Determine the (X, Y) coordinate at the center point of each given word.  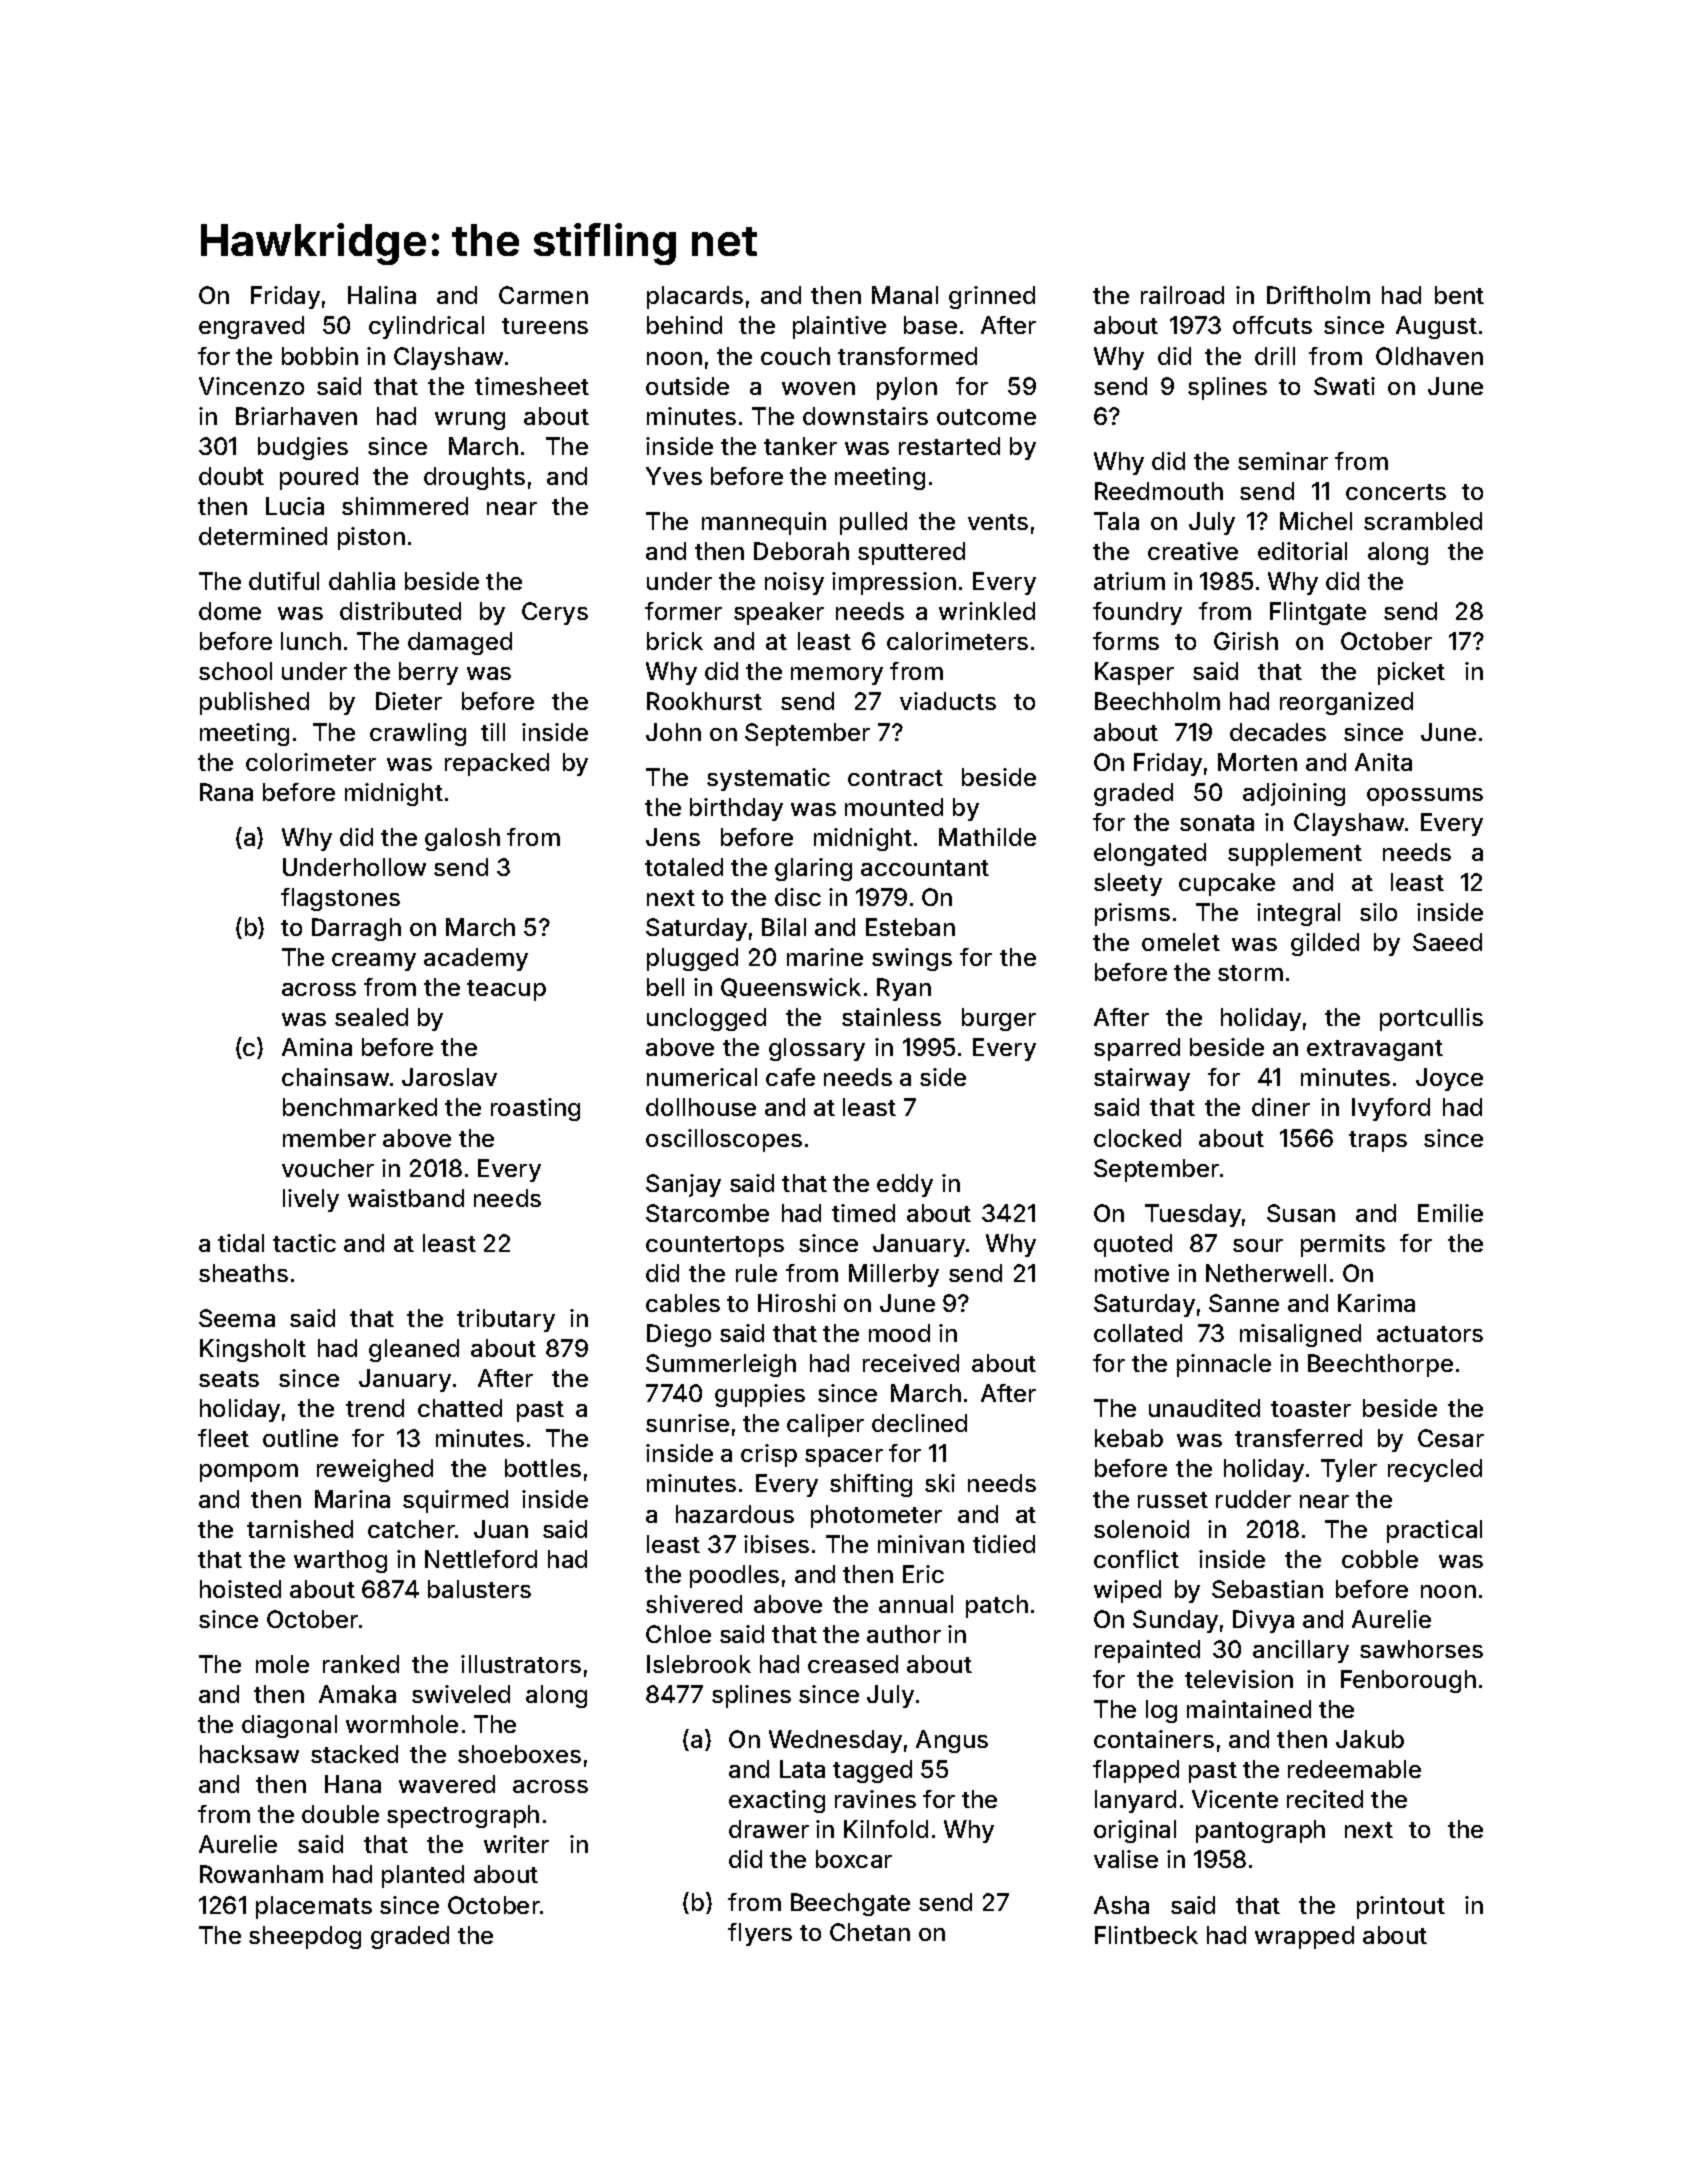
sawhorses (1421, 1649)
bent (1459, 295)
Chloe (678, 1634)
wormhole (402, 1724)
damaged (460, 643)
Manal (905, 295)
